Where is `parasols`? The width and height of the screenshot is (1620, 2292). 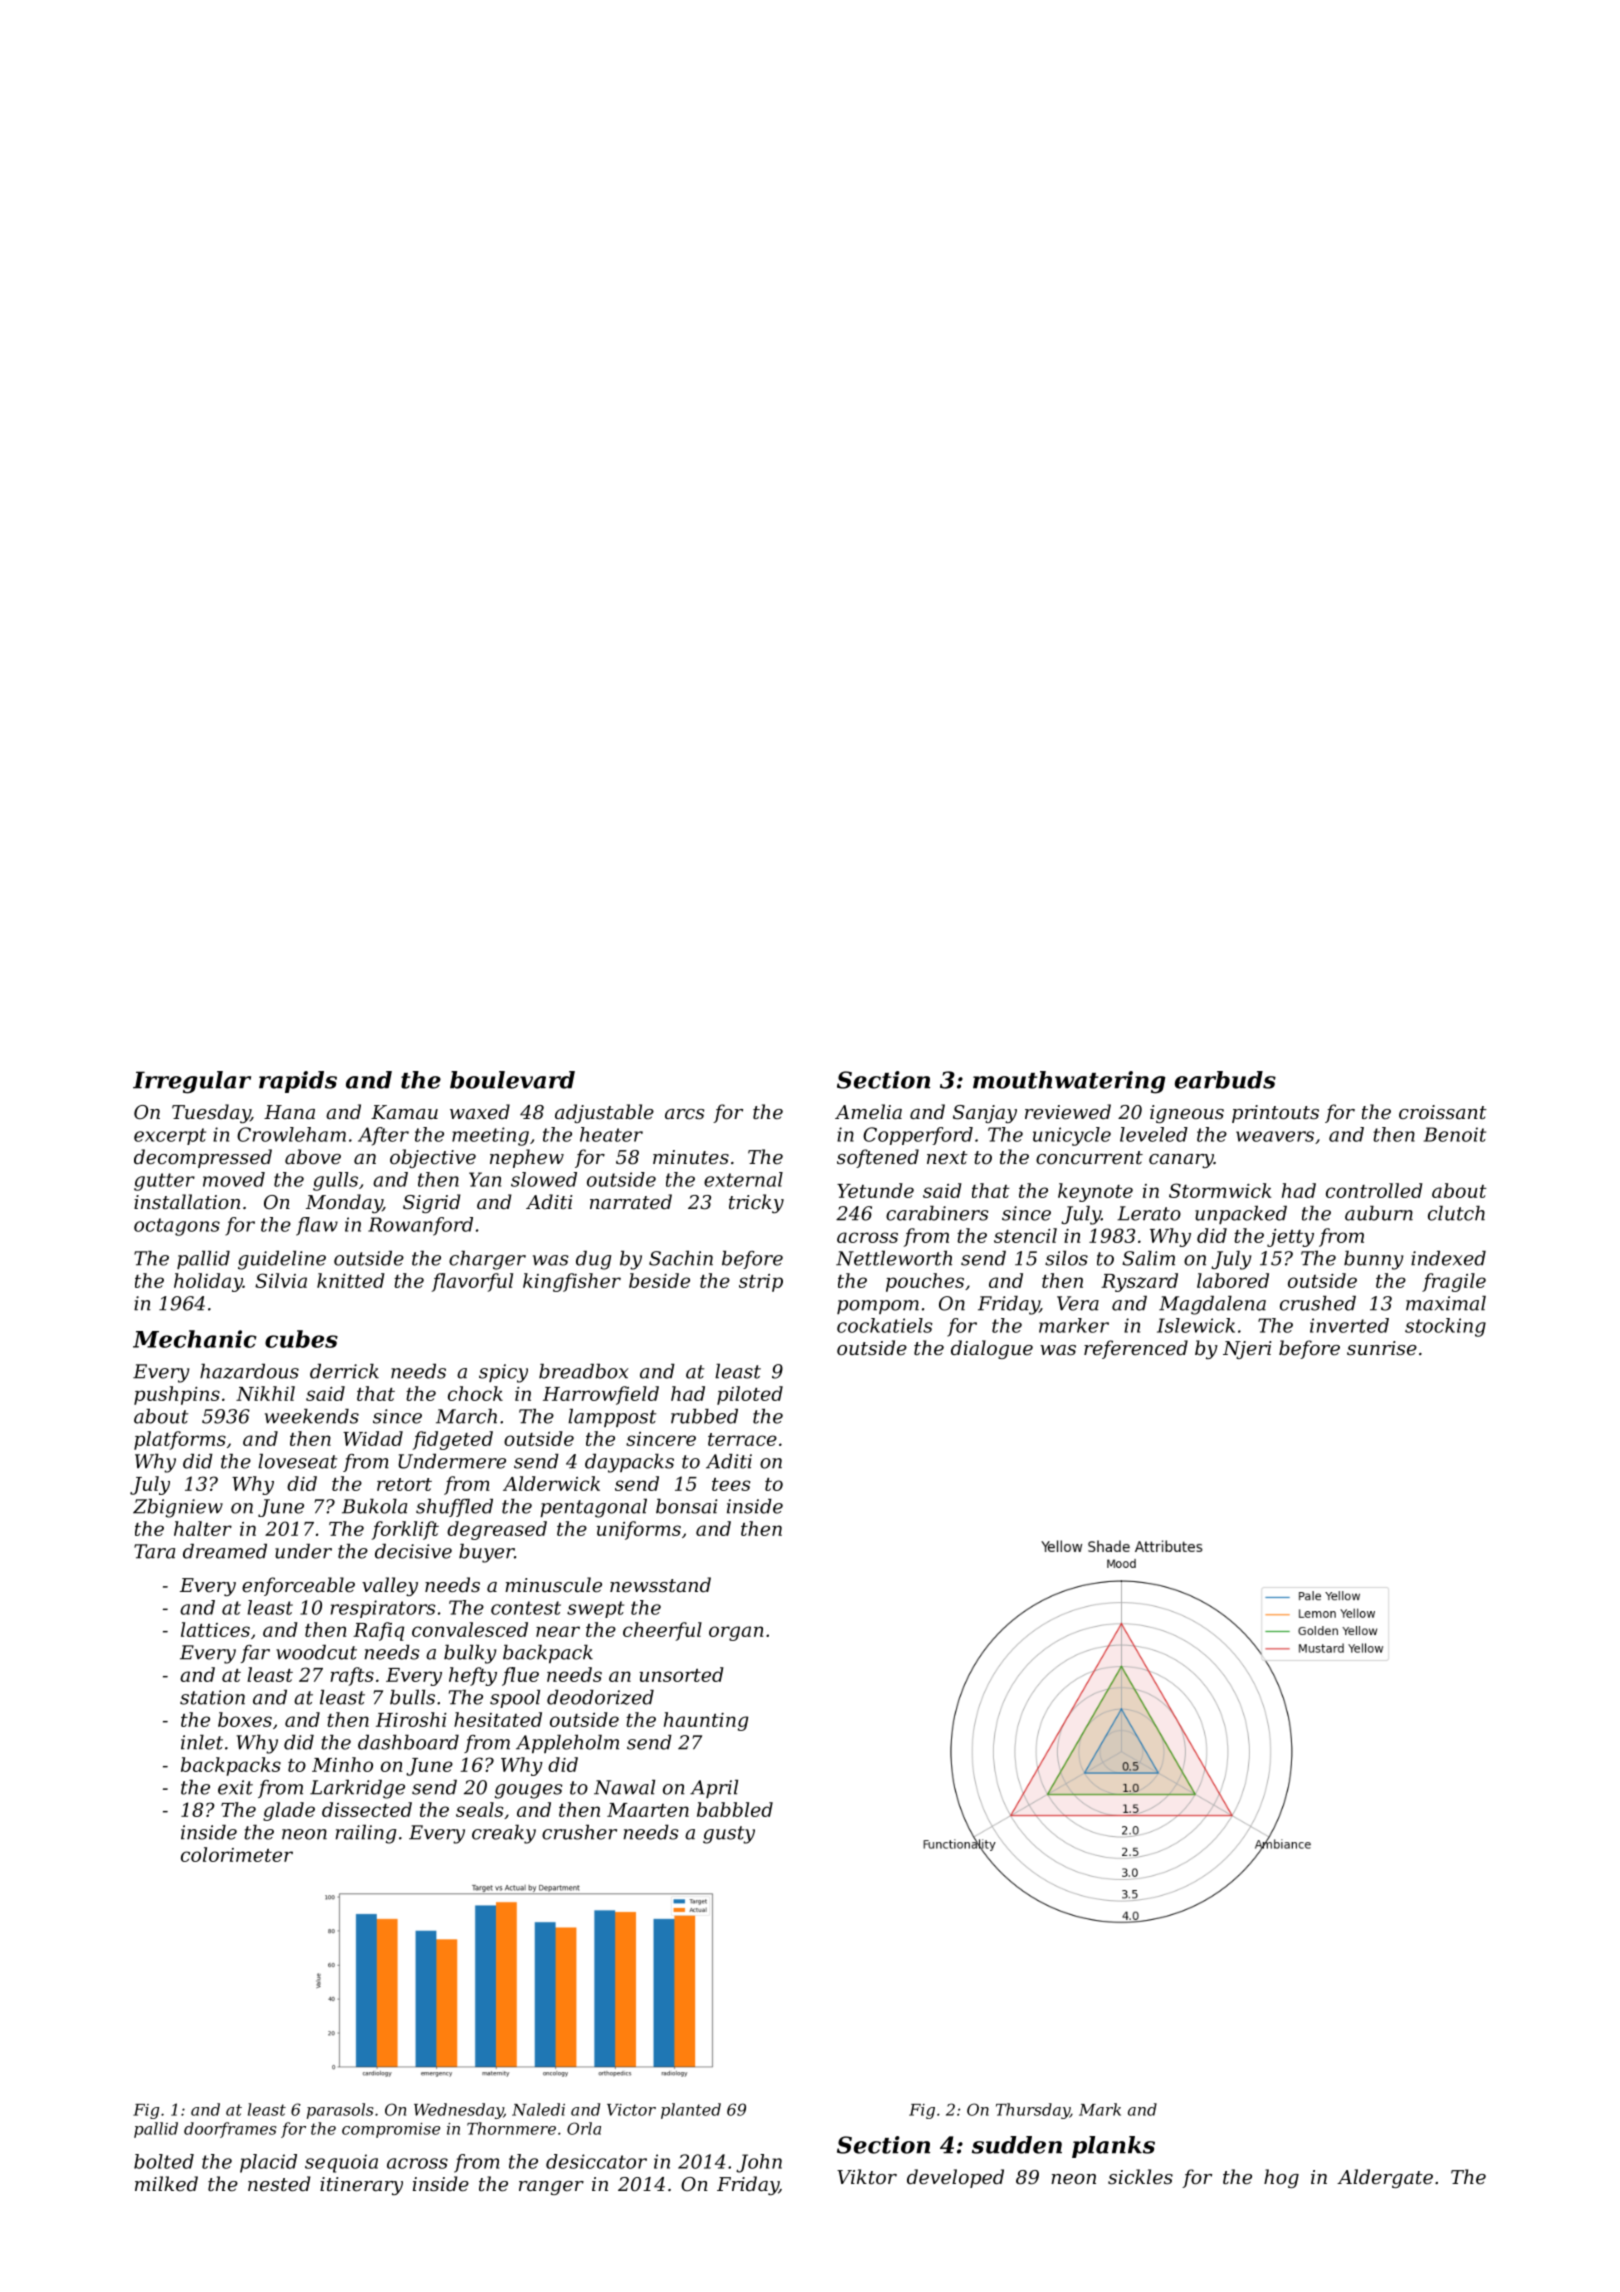
parasols is located at coordinates (340, 2111).
